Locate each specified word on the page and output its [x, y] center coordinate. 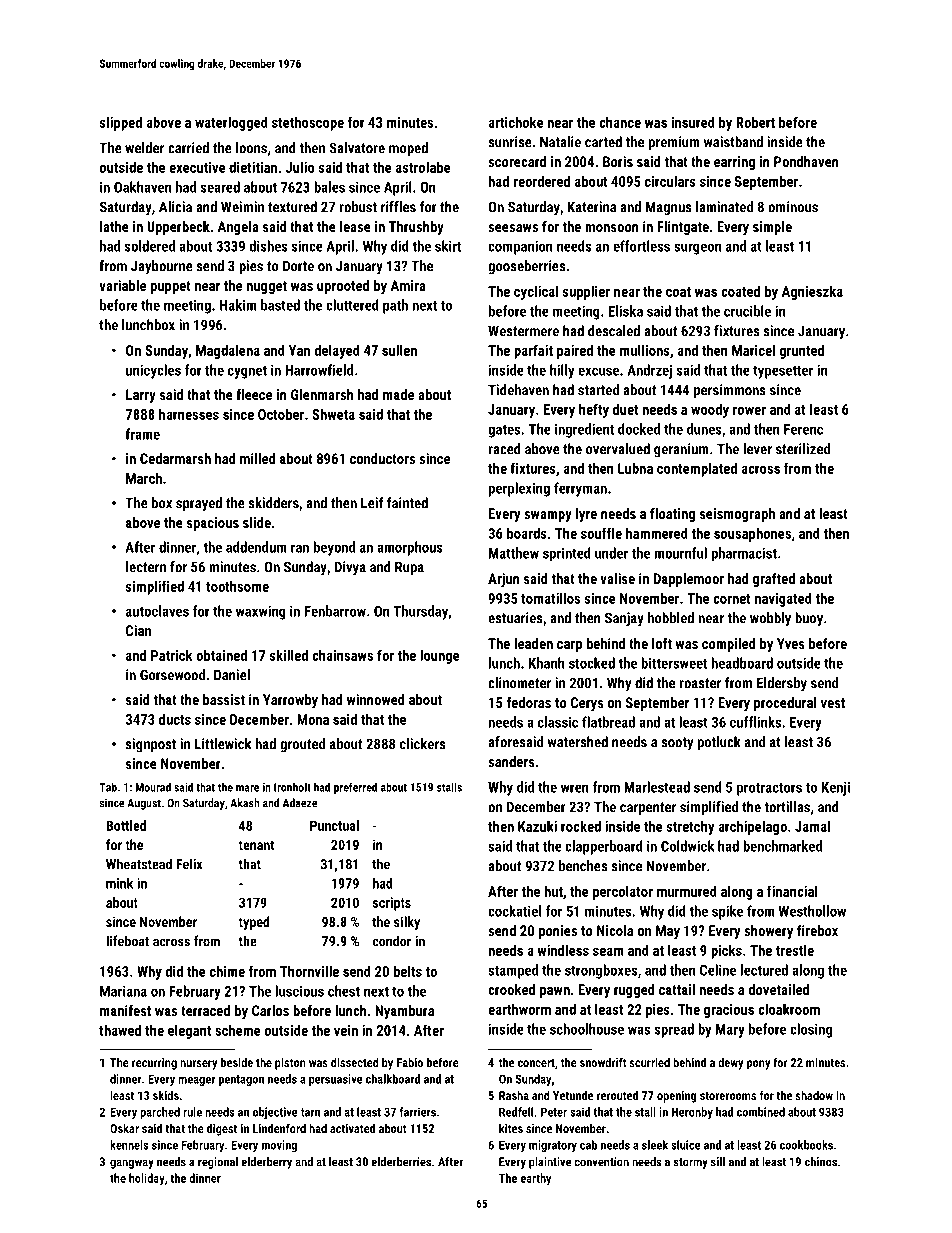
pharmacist [744, 554]
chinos [821, 1162]
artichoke [516, 122]
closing [811, 1030]
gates [504, 431]
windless [563, 950]
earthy [536, 1179]
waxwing [261, 612]
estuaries [515, 618]
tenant [257, 845]
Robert [755, 122]
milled [258, 458]
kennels [129, 1145]
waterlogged [231, 123]
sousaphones [752, 534]
